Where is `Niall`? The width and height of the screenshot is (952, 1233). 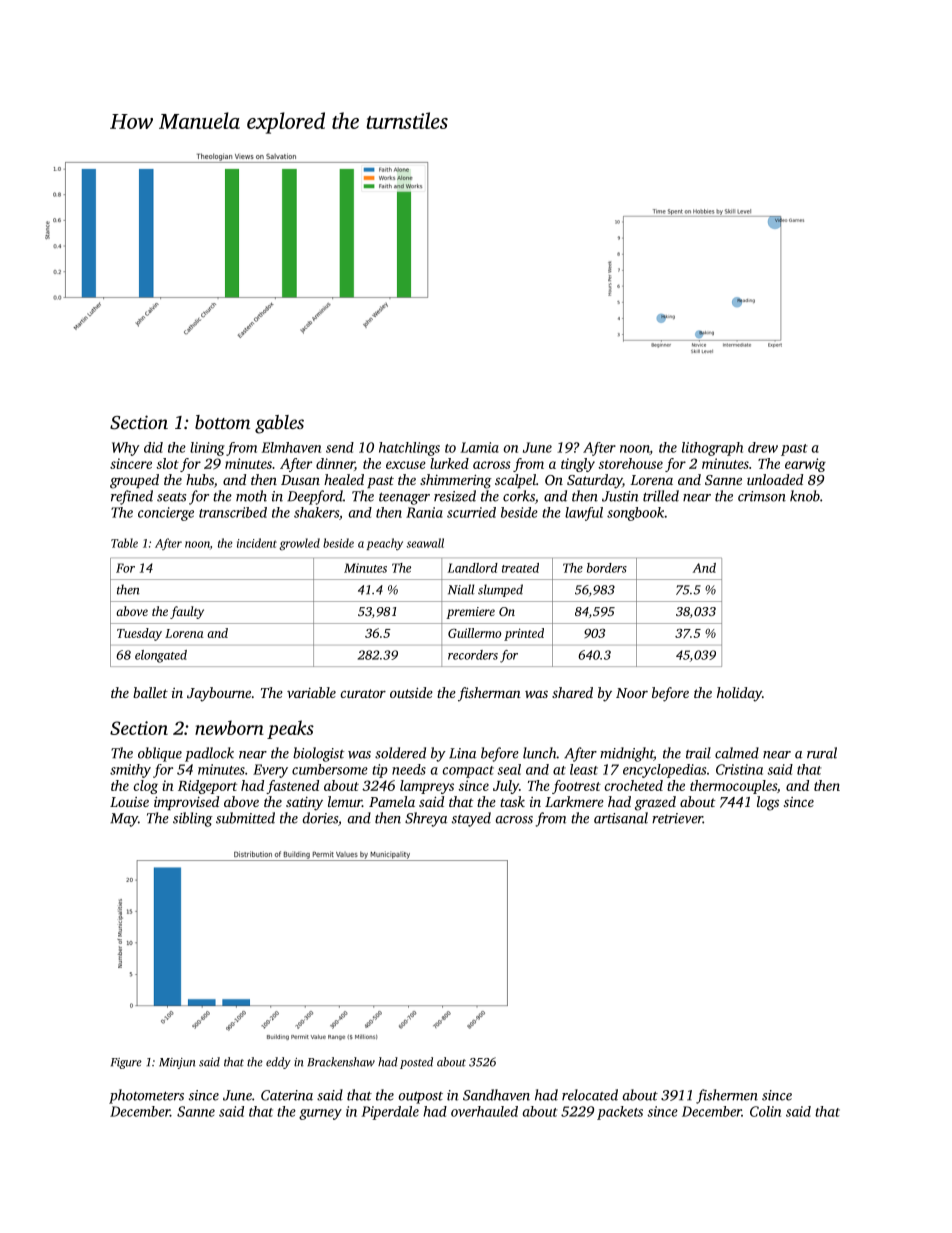
Niall is located at coordinates (461, 589).
